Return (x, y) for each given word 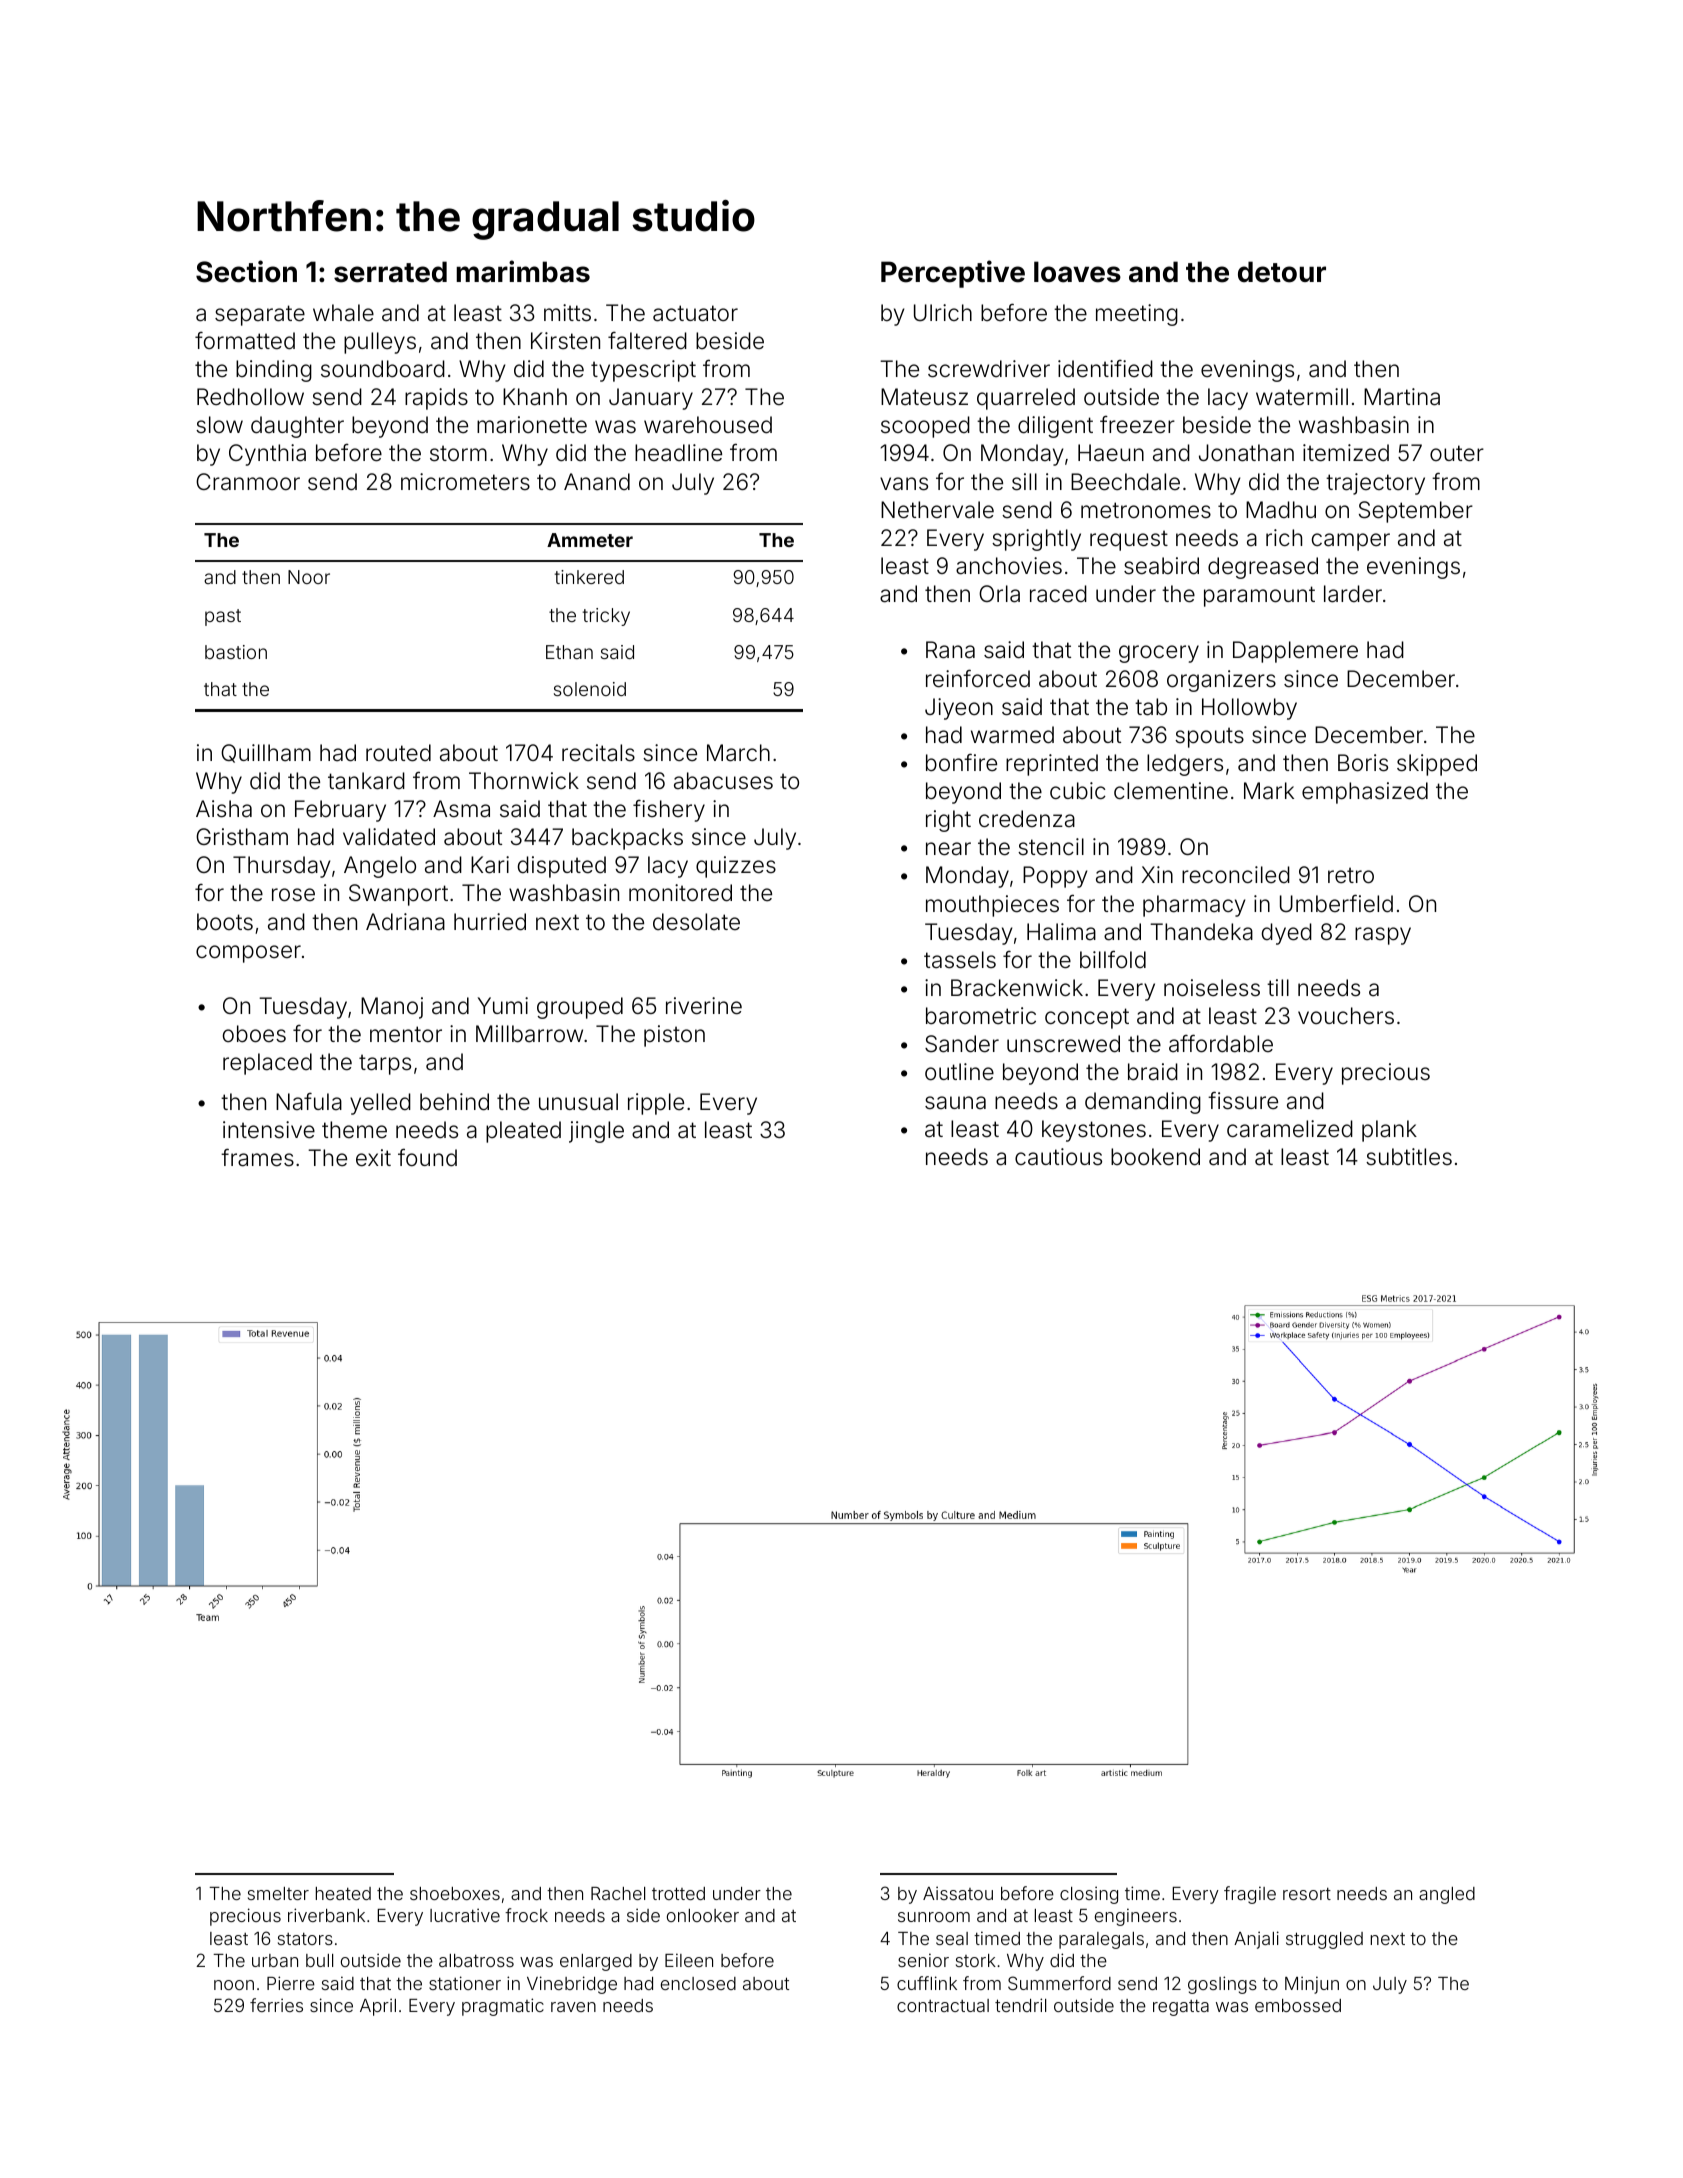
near (948, 849)
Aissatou (958, 1893)
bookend (1155, 1157)
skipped (1437, 765)
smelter (278, 1893)
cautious (1058, 1157)
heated (343, 1893)
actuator (695, 313)
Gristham (242, 837)
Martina (1402, 397)
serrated (390, 272)
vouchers (1346, 1016)
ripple (656, 1104)
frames (257, 1157)
